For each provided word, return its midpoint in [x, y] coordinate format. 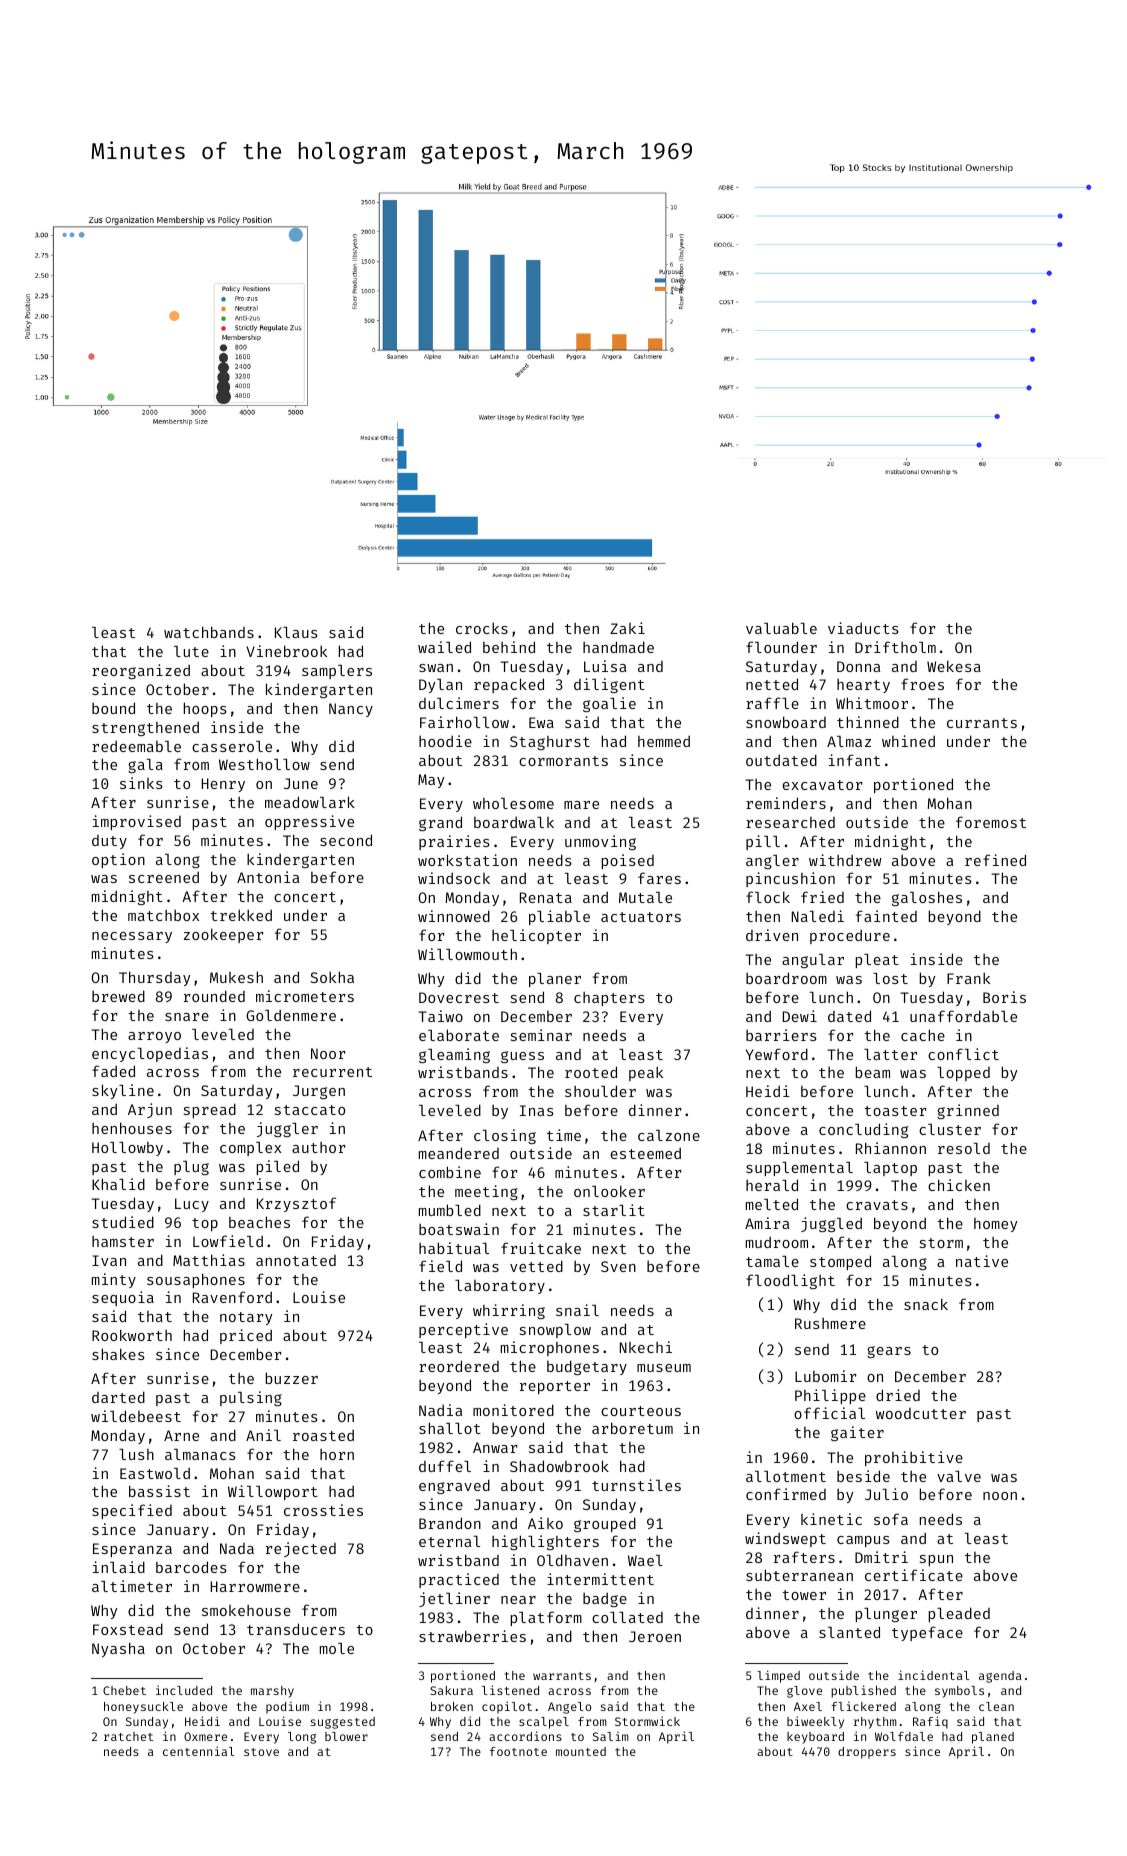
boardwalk [514, 822]
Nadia [441, 1410]
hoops [205, 709]
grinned [968, 1111]
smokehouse [246, 1610]
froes [922, 684]
